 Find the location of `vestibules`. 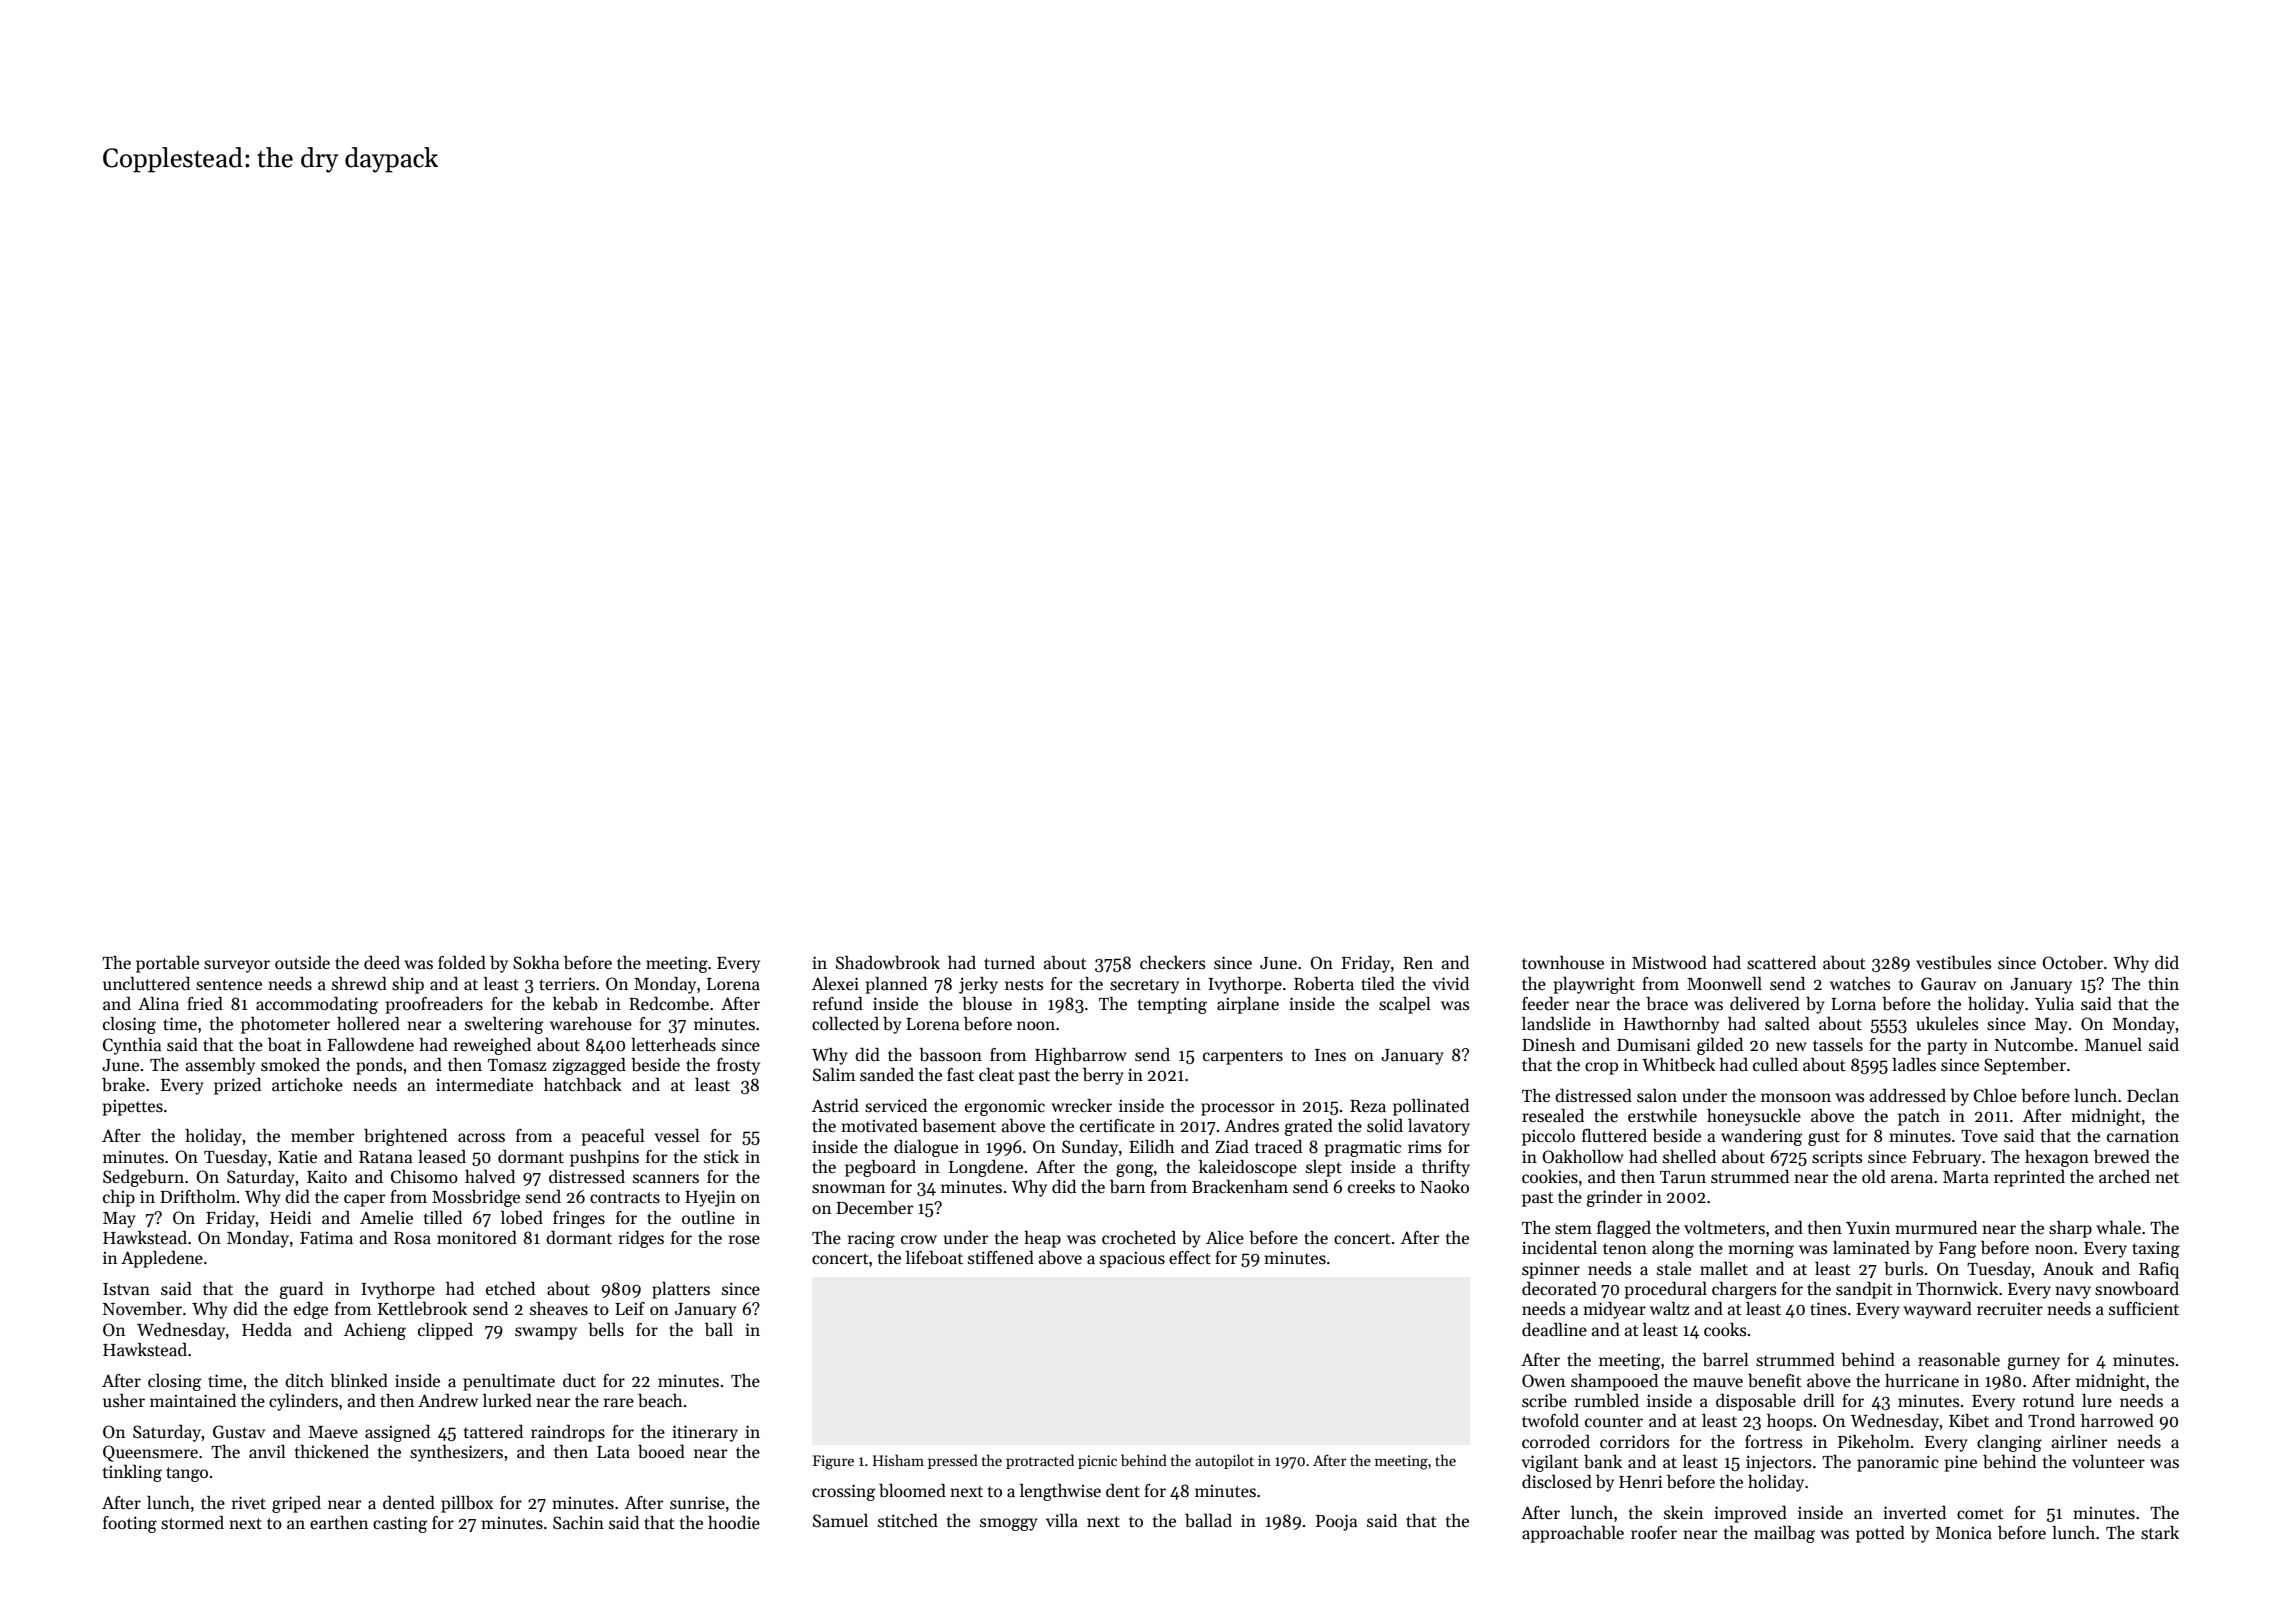

vestibules is located at coordinates (1954, 963).
